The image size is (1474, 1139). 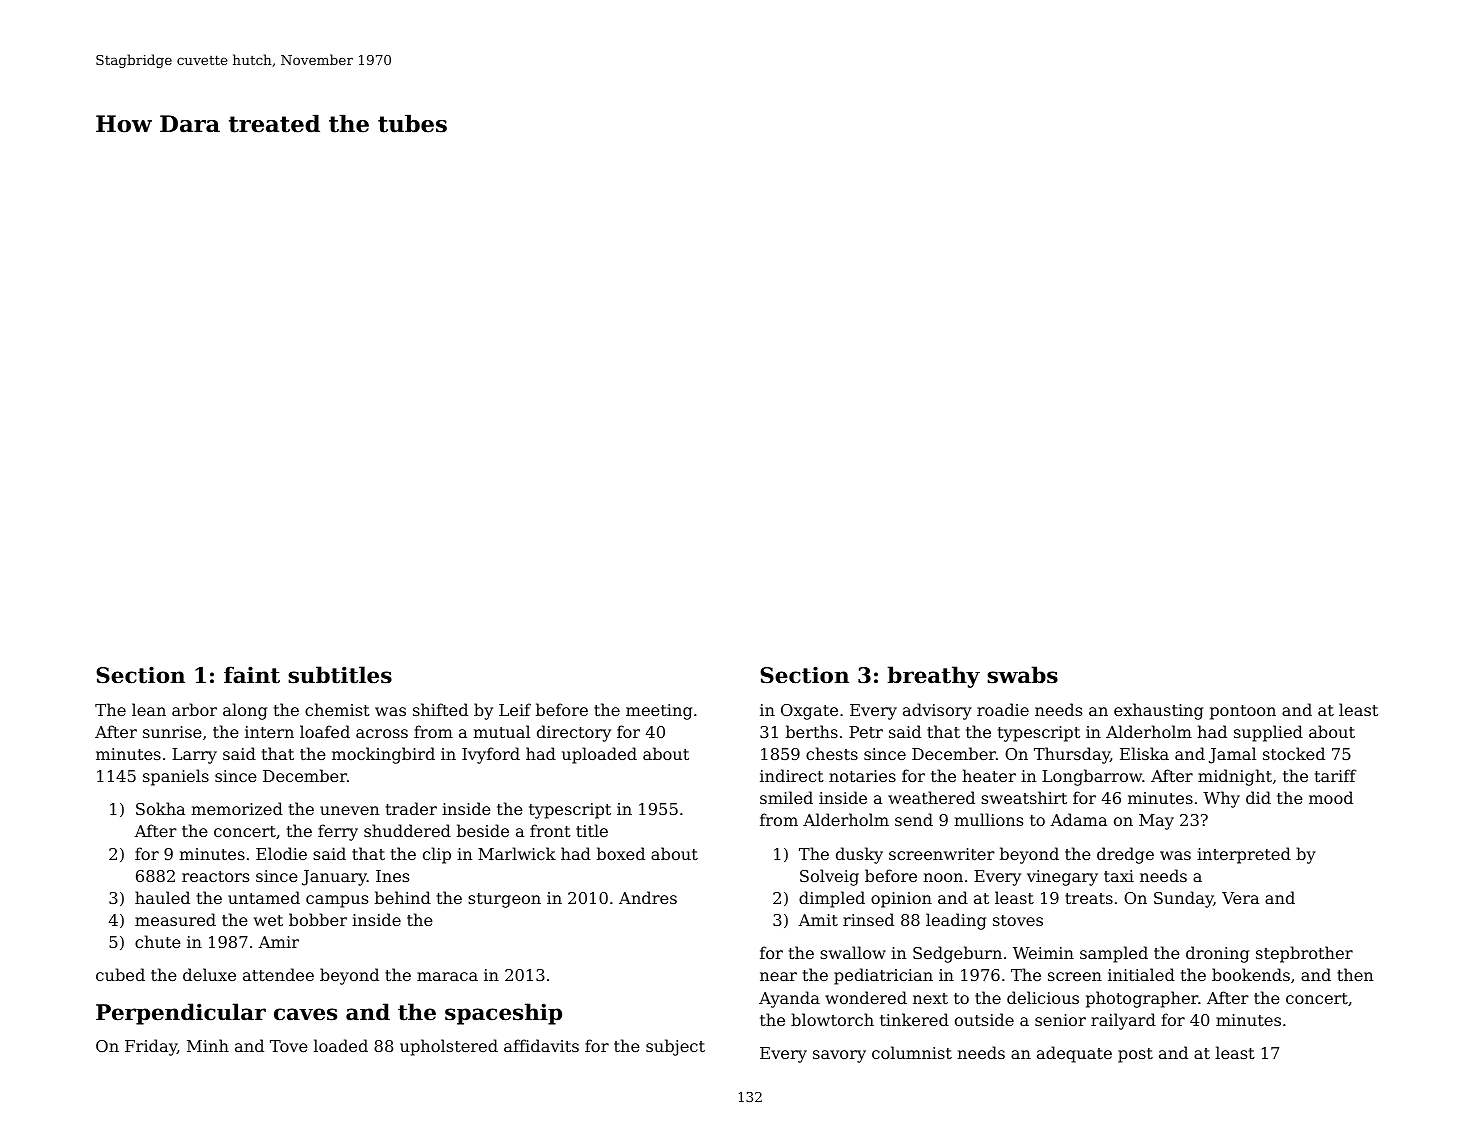 What do you see at coordinates (1221, 799) in the page?
I see `Why` at bounding box center [1221, 799].
